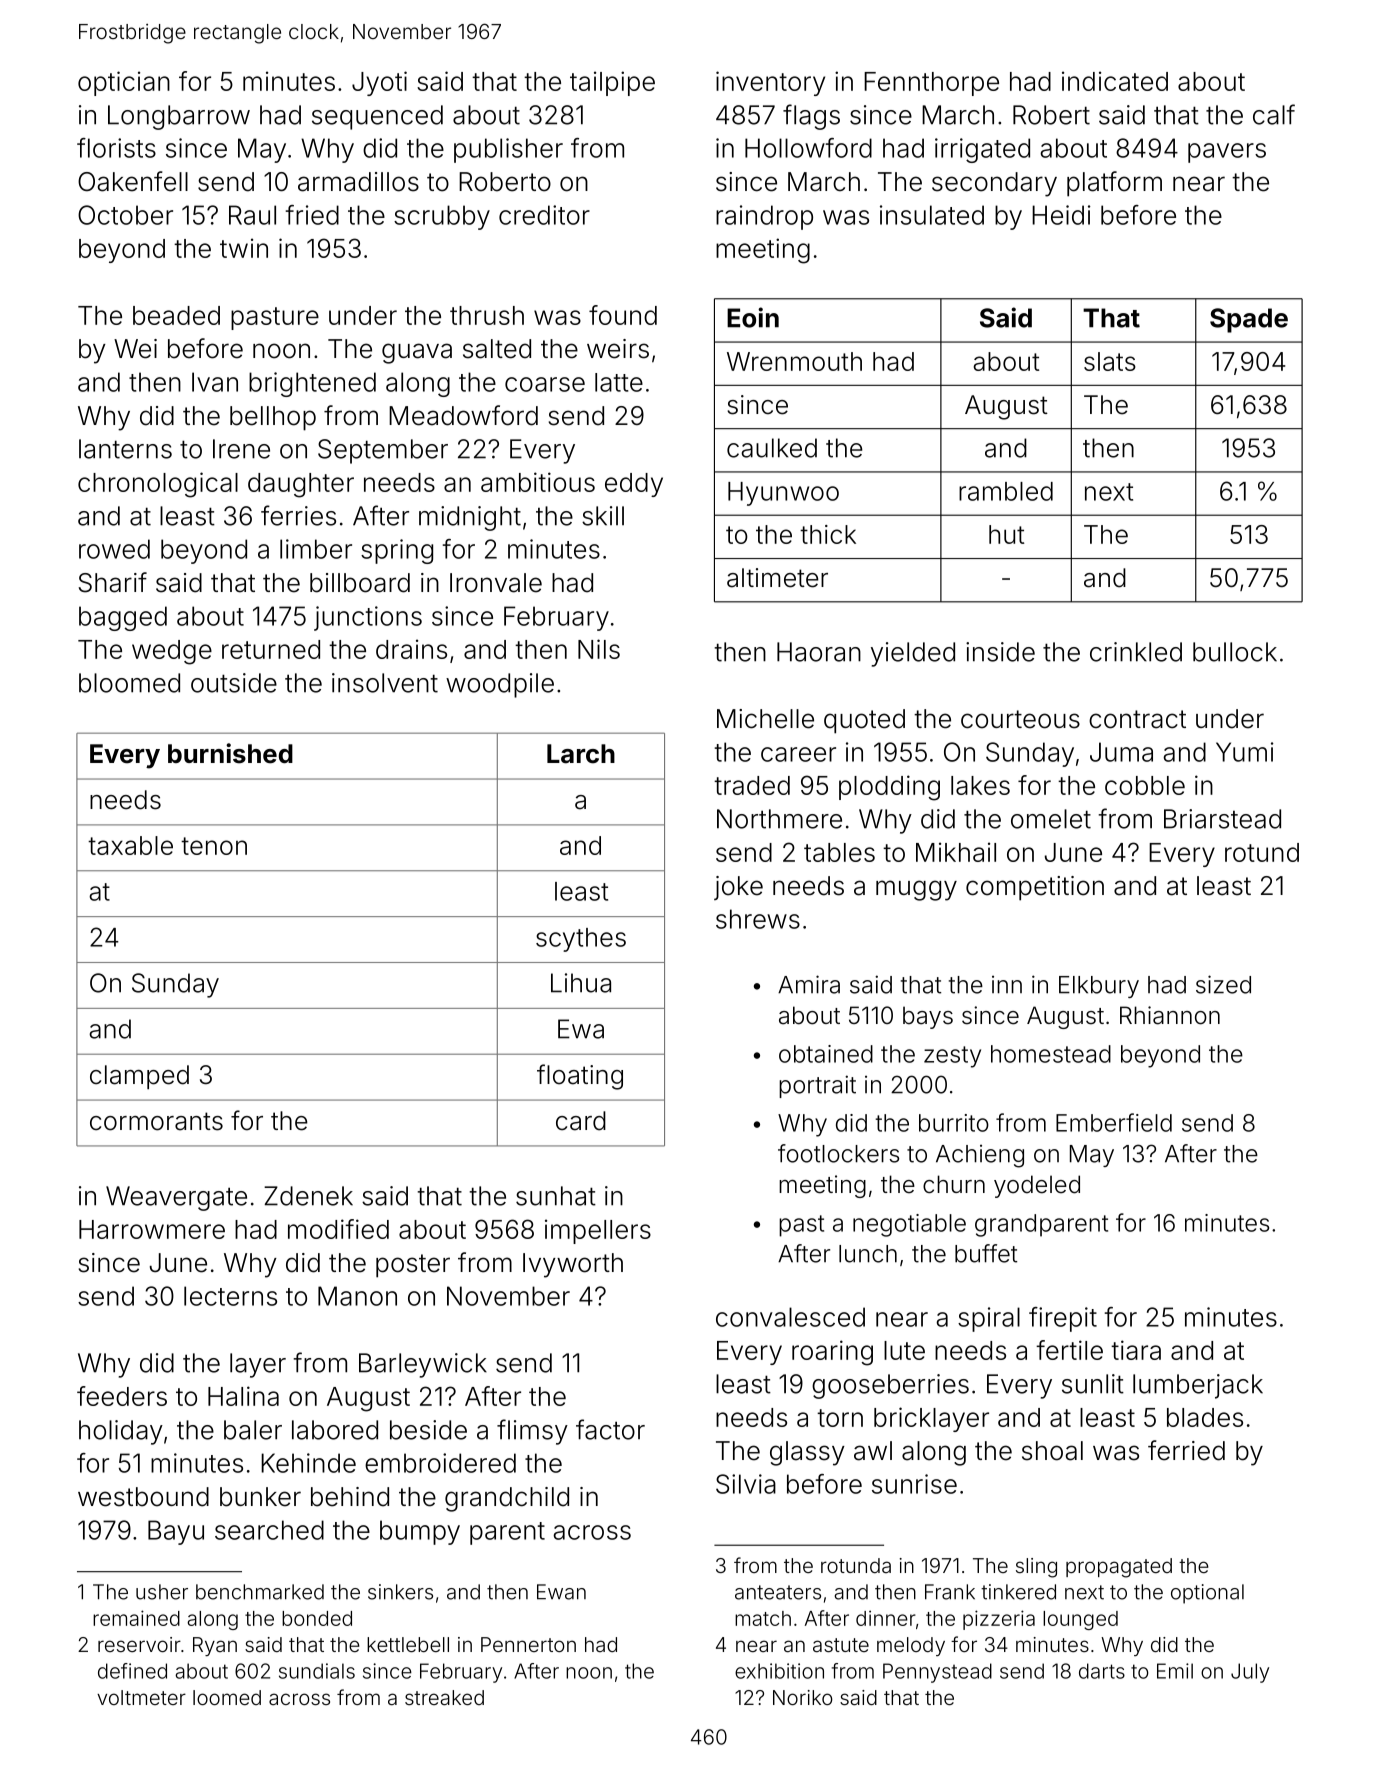 The width and height of the screenshot is (1379, 1784). I want to click on floating, so click(580, 1077).
